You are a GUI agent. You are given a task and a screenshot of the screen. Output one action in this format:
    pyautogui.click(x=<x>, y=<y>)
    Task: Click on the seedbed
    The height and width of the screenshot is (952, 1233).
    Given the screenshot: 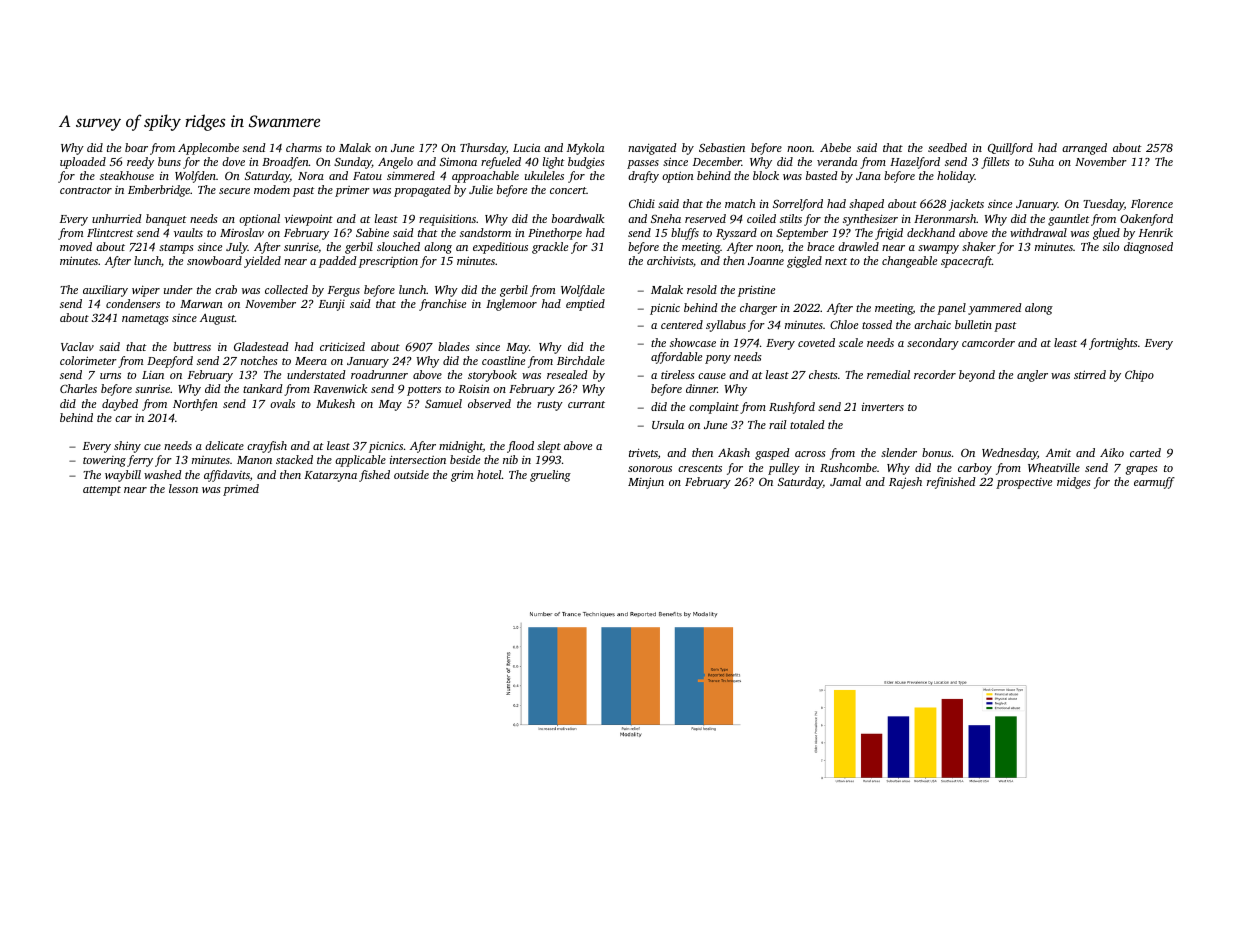 What is the action you would take?
    pyautogui.click(x=947, y=147)
